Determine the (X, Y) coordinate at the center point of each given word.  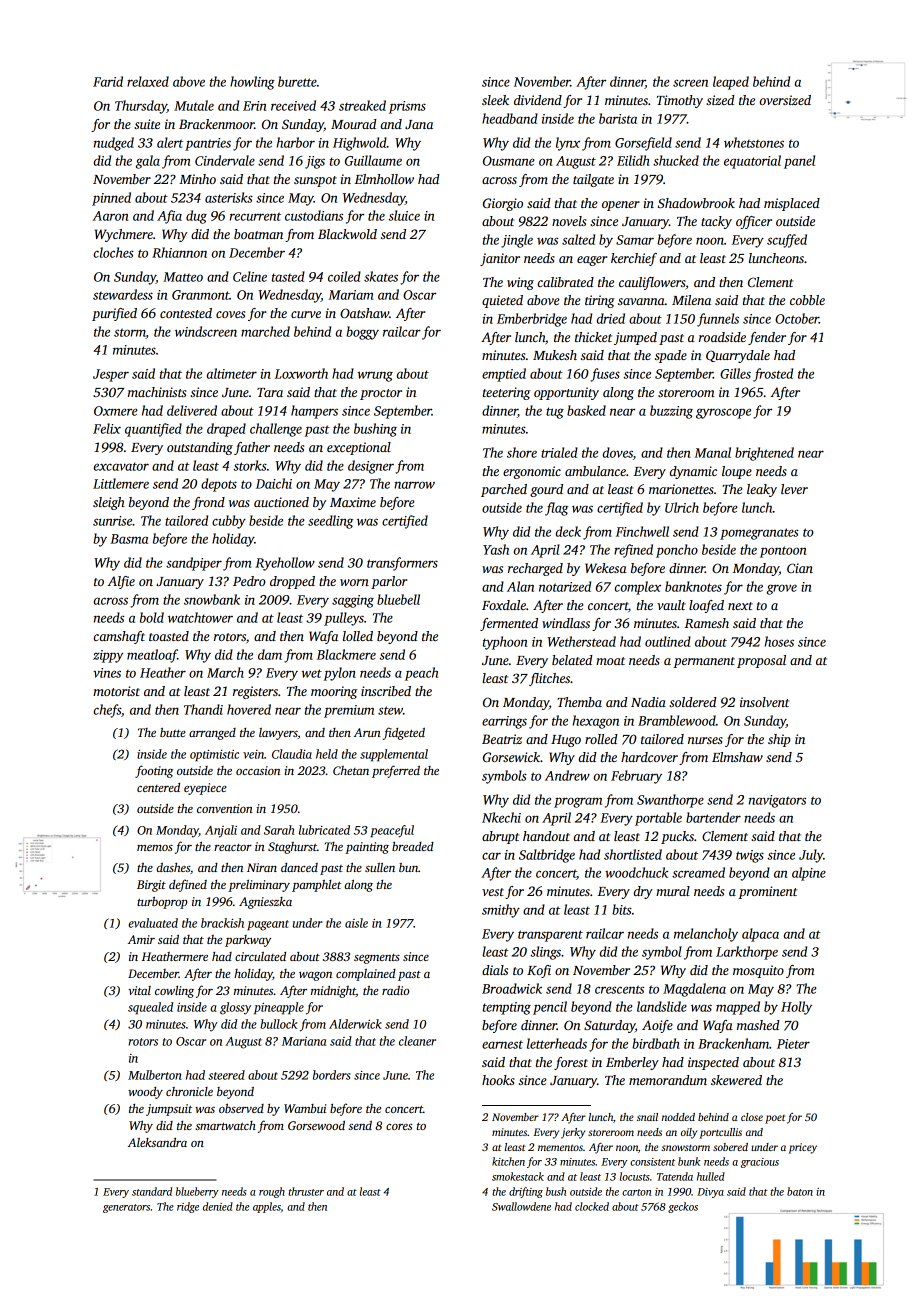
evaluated (153, 923)
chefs (107, 711)
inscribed (386, 691)
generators (126, 1208)
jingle (517, 241)
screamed (698, 872)
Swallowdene (521, 1206)
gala (148, 162)
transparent (550, 936)
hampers (314, 412)
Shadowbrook (696, 203)
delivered (192, 410)
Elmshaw (737, 757)
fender (767, 338)
